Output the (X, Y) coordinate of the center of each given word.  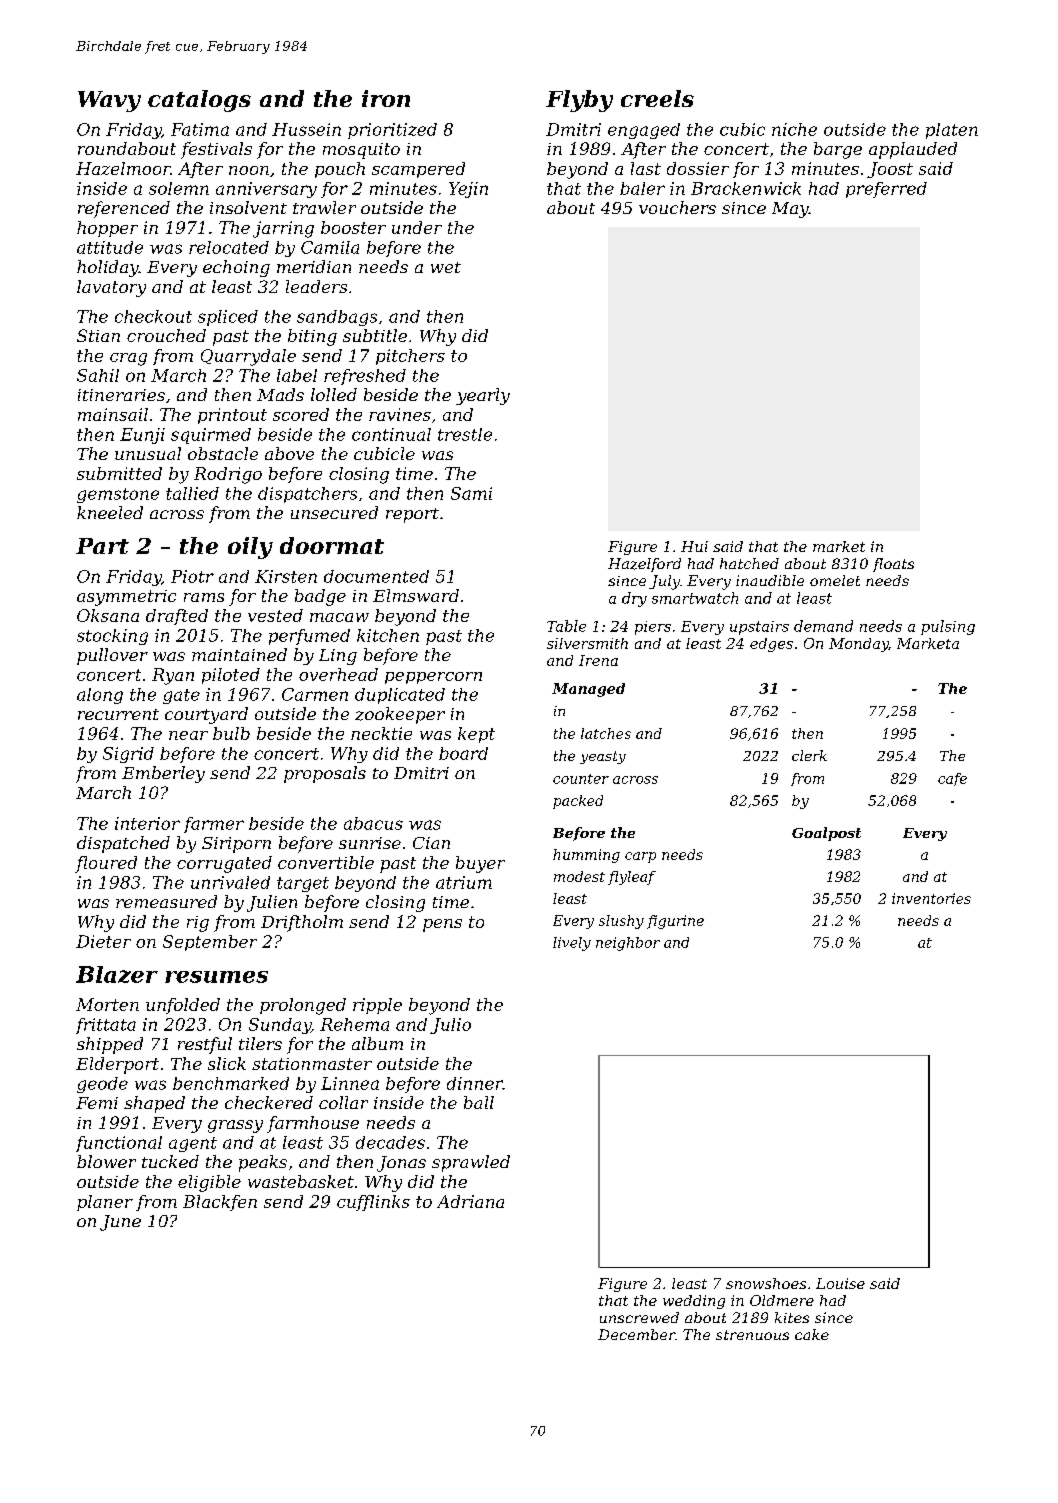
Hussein (306, 129)
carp (640, 857)
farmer (214, 825)
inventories (931, 898)
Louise (840, 1283)
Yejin (468, 190)
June (120, 1223)
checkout (153, 316)
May (790, 210)
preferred (886, 190)
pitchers (410, 357)
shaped (154, 1104)
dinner (475, 1083)
